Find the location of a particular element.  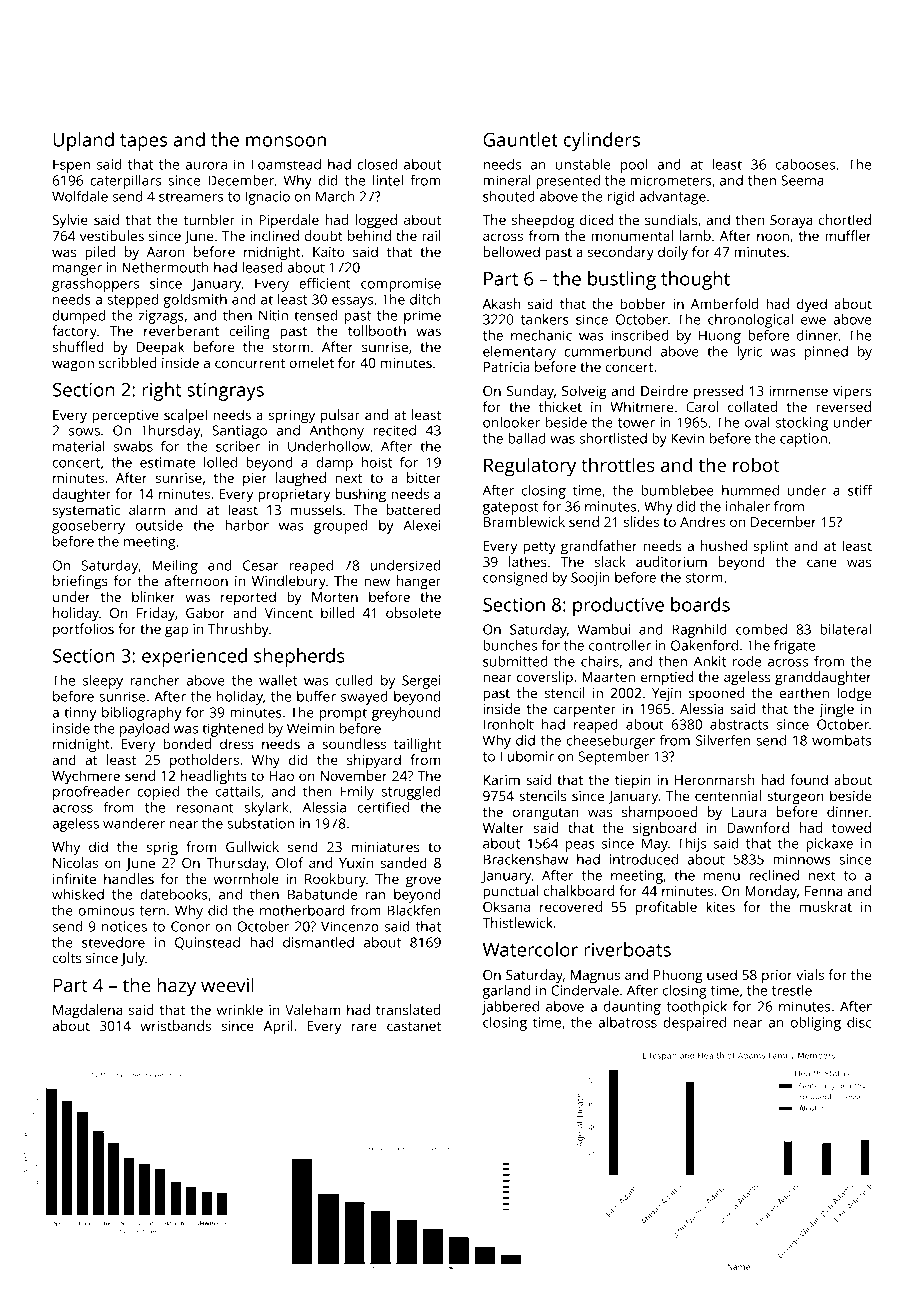

Magdalena is located at coordinates (88, 1011).
